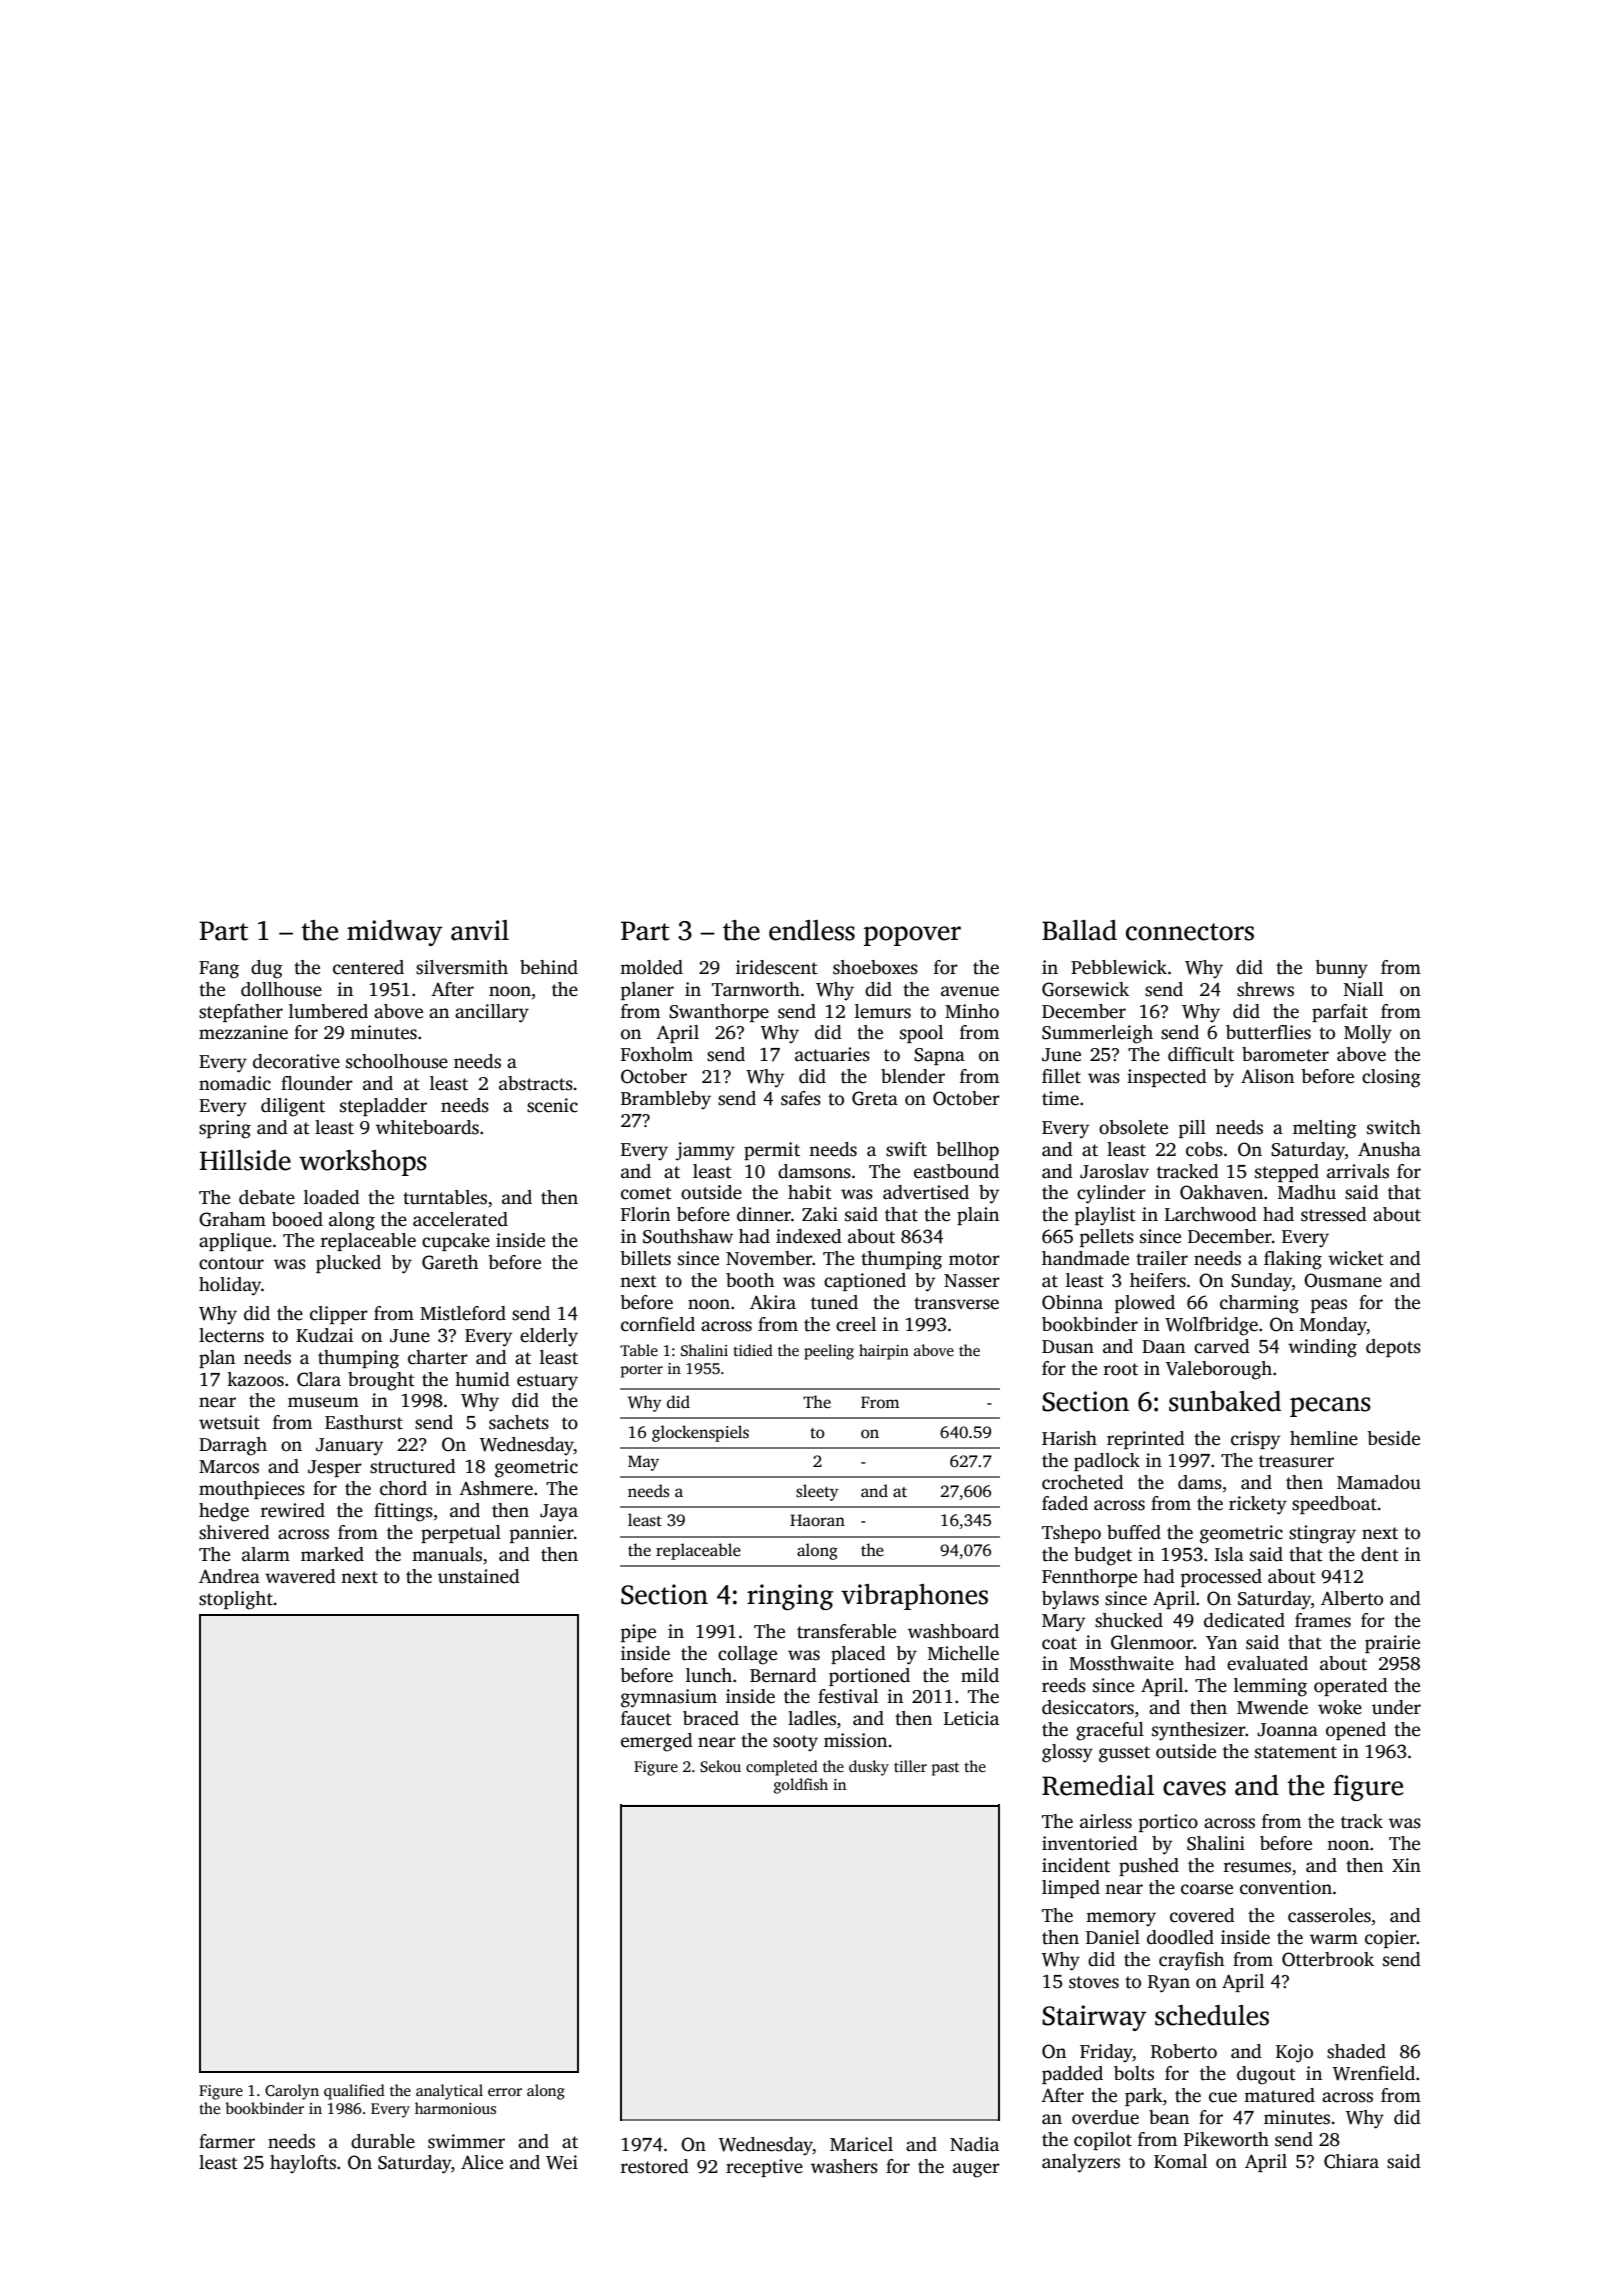 The width and height of the screenshot is (1620, 2292). I want to click on inventoried, so click(1090, 1843).
